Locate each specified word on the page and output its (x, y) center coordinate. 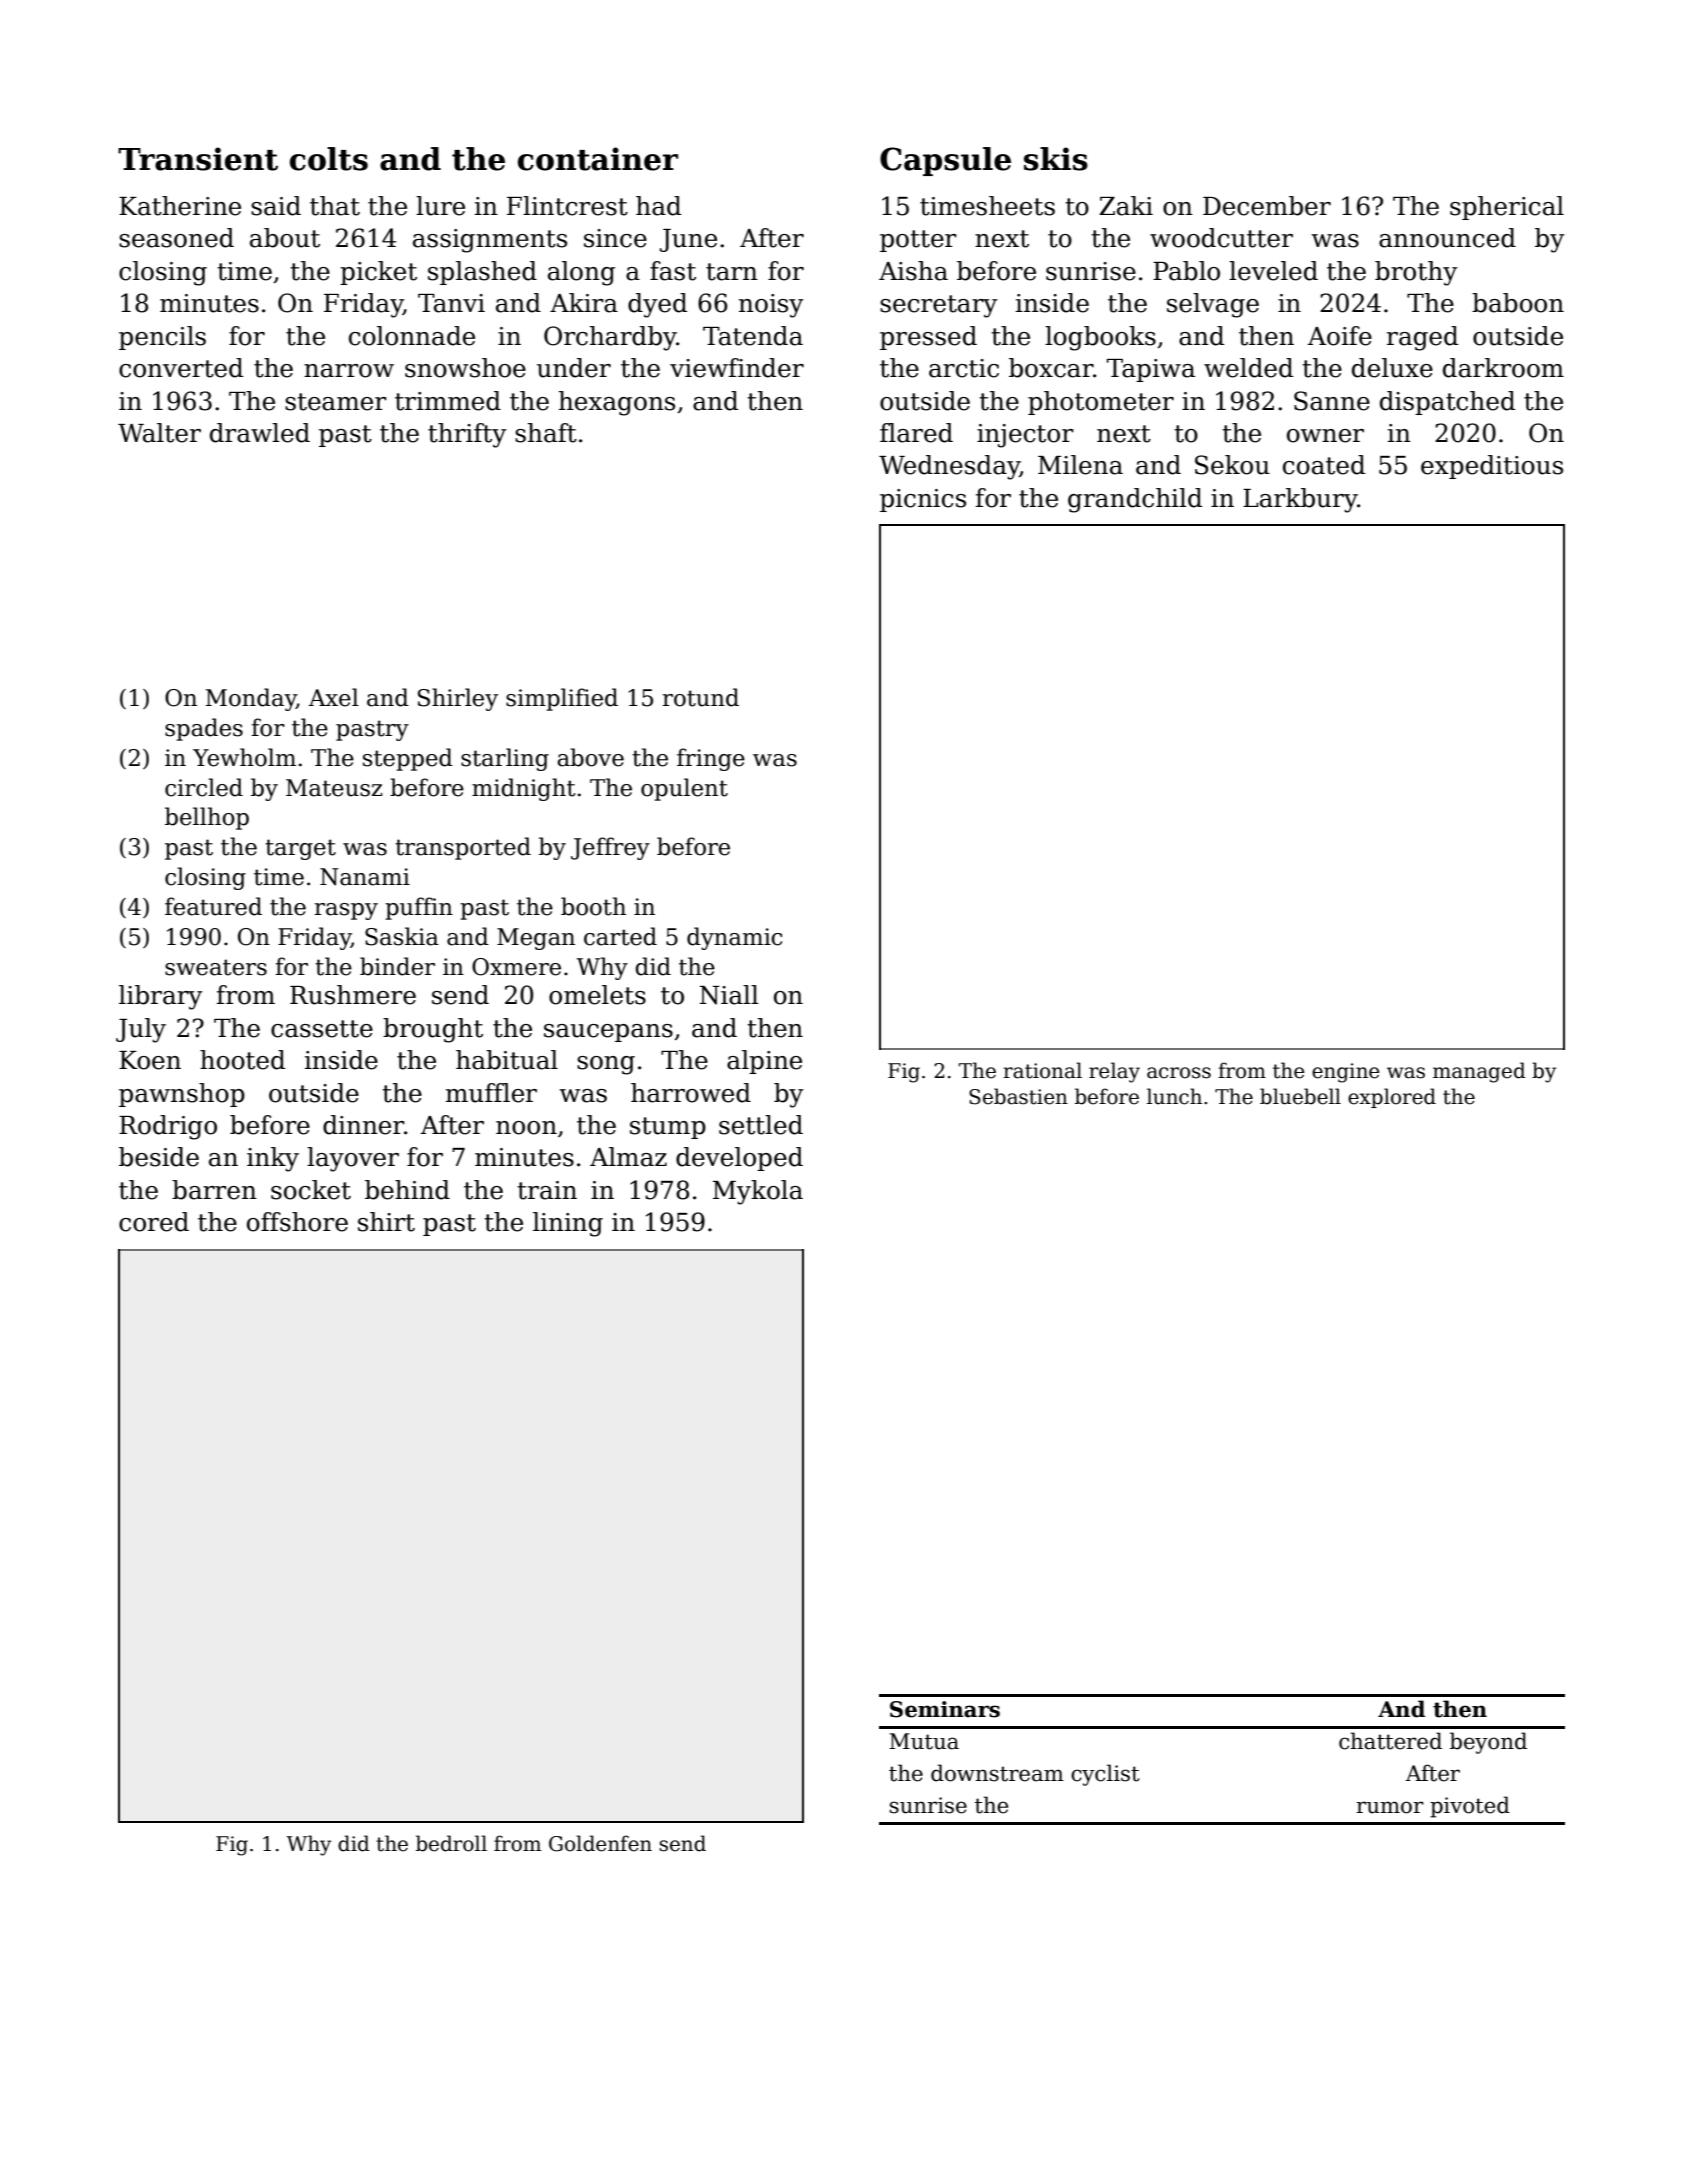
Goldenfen (600, 1843)
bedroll (451, 1843)
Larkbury (1300, 500)
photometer (1101, 403)
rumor (1390, 1807)
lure (440, 206)
